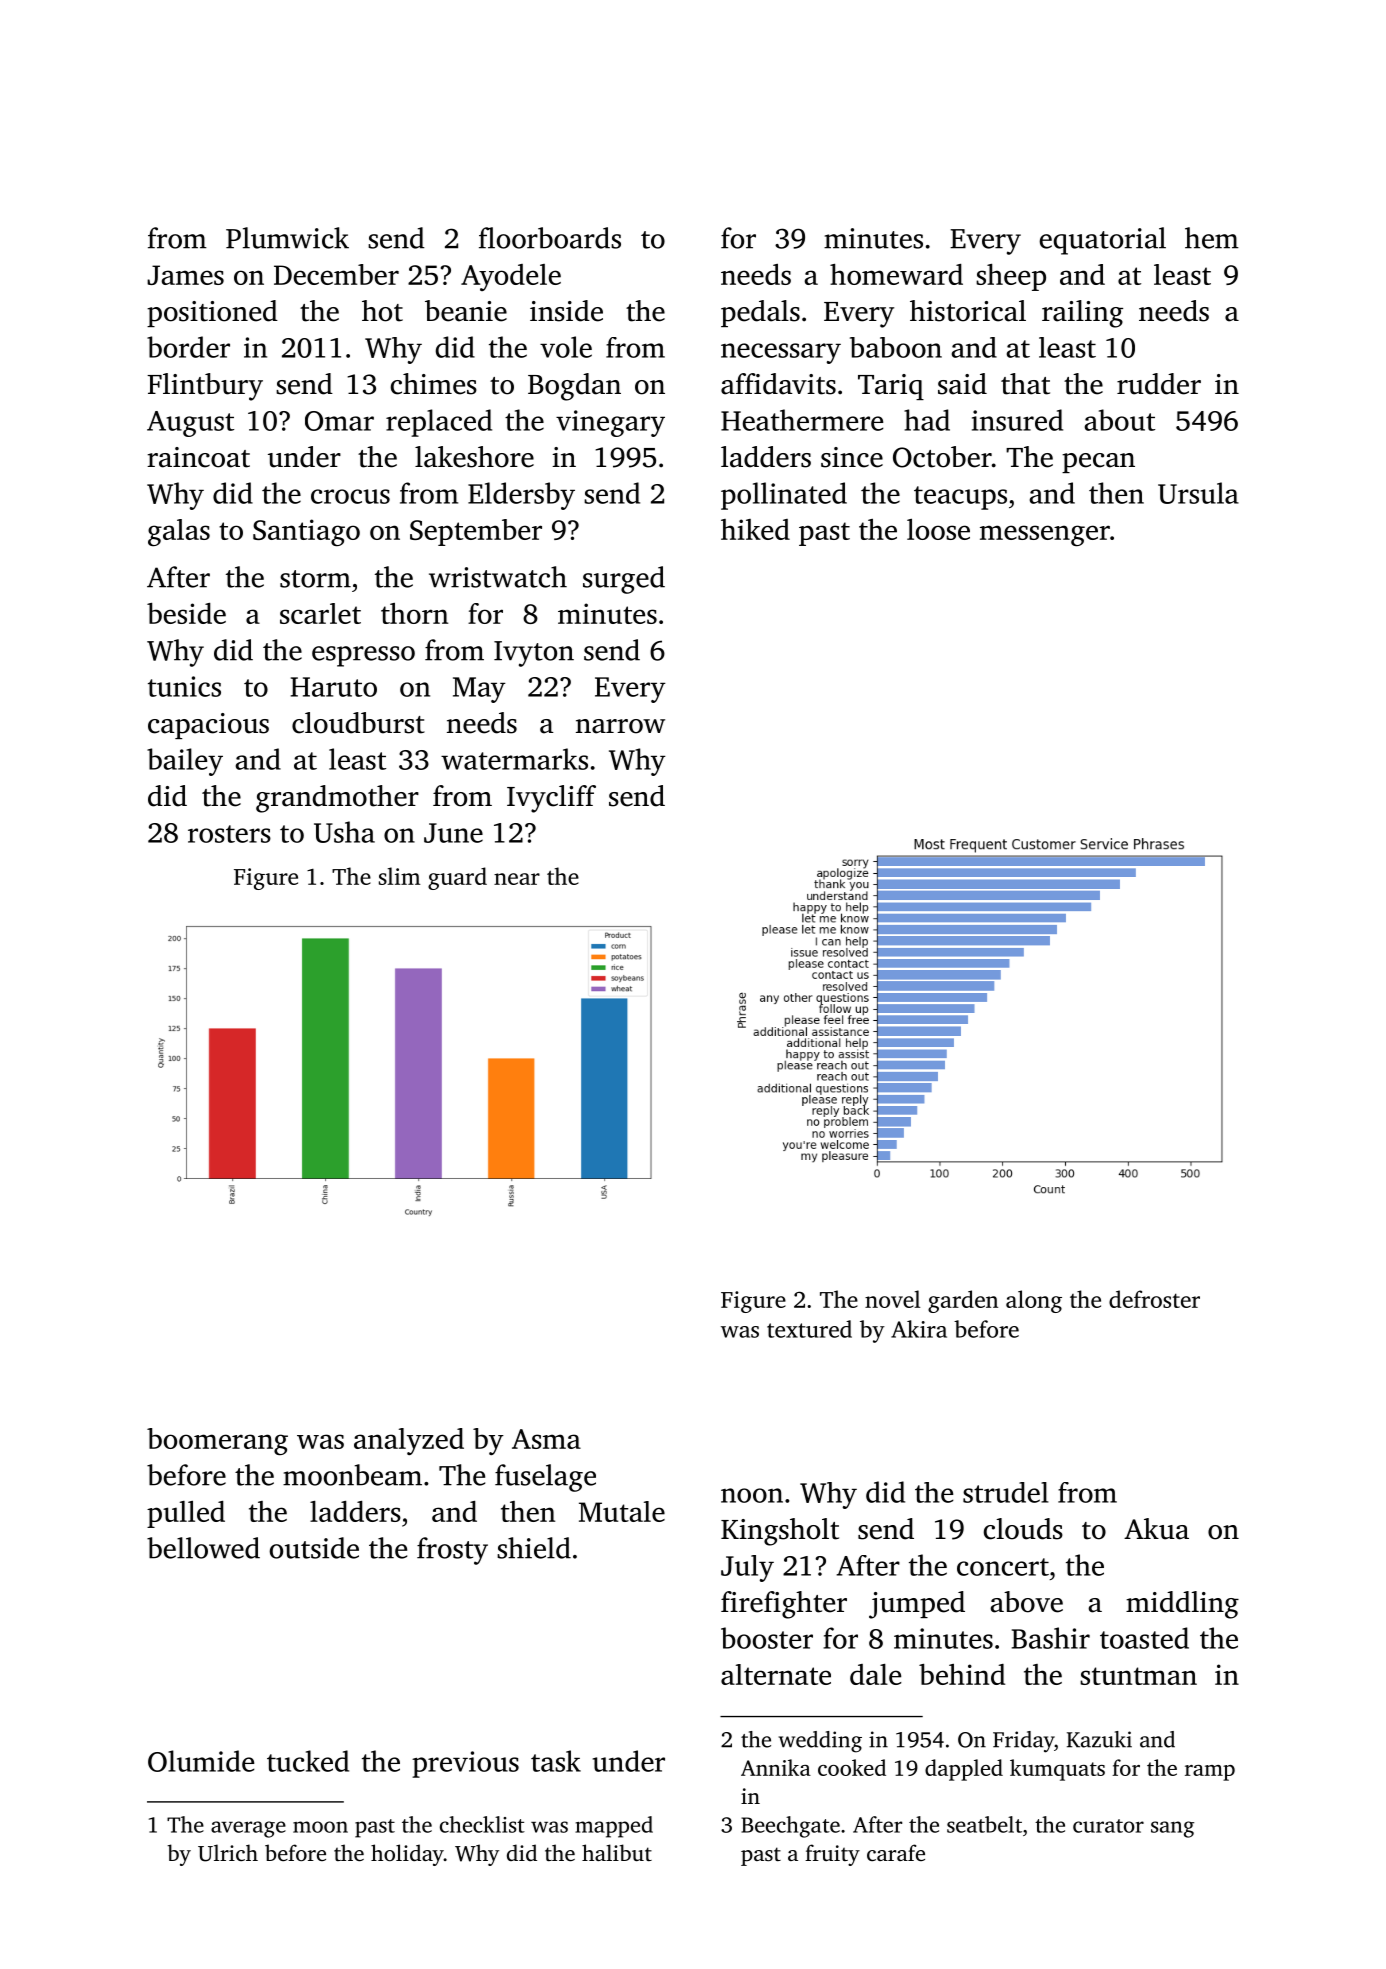 The width and height of the image is (1386, 1969). Describe the element at coordinates (287, 238) in the image. I see `Plumwick` at that location.
